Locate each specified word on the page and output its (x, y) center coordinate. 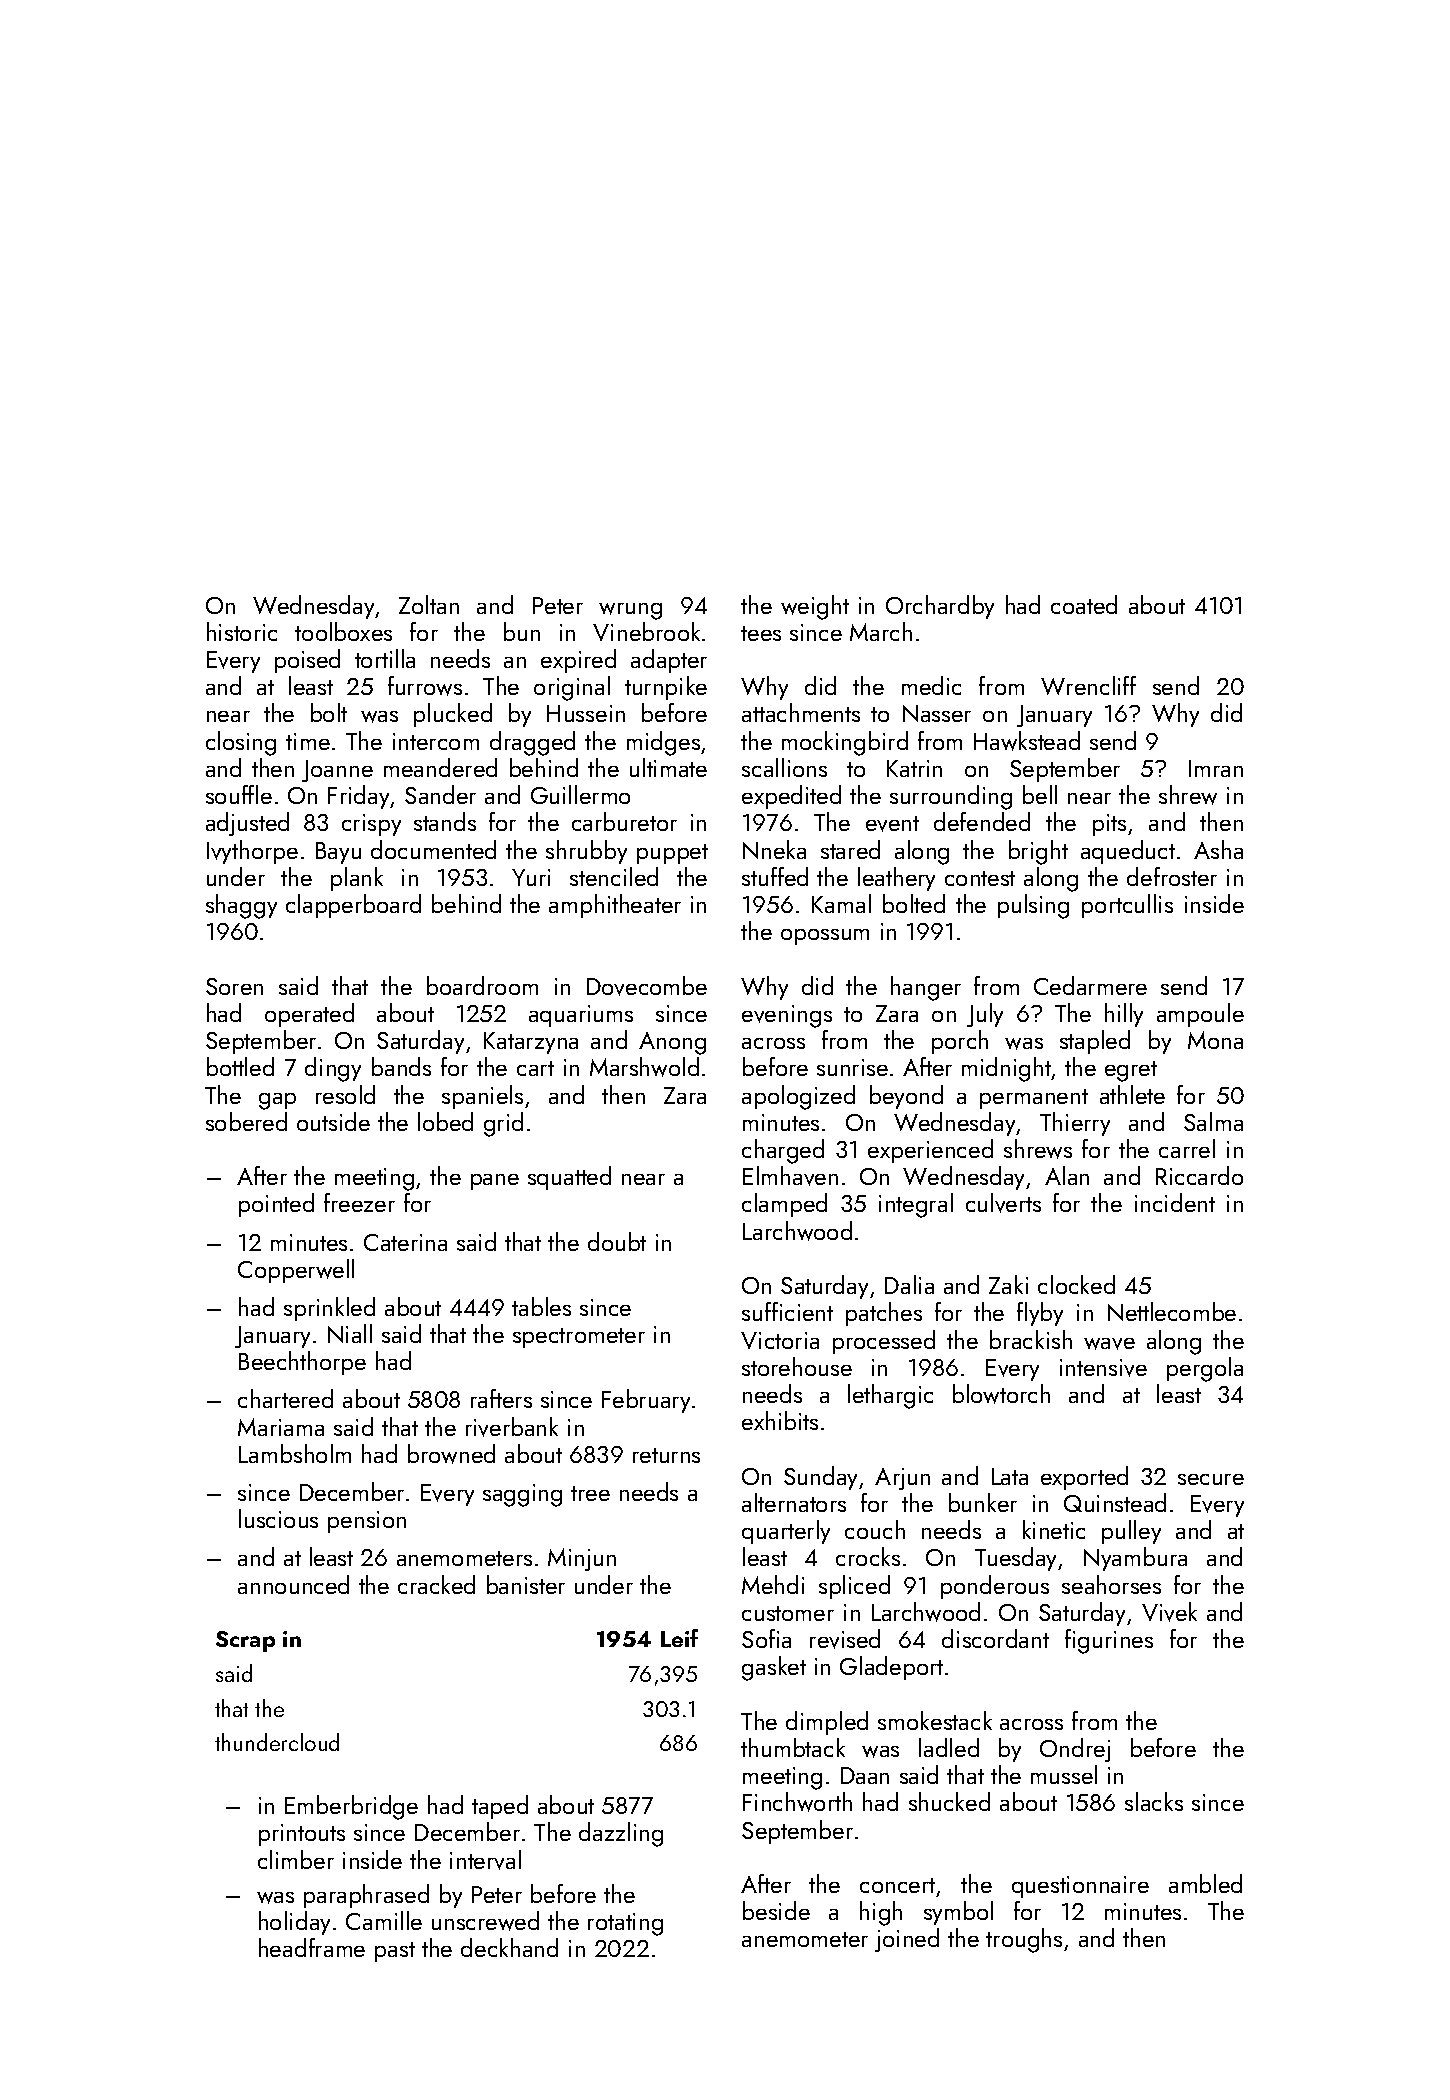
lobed (445, 1121)
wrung (630, 611)
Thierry (1075, 1124)
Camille (384, 1920)
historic (242, 631)
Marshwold (644, 1067)
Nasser (937, 713)
